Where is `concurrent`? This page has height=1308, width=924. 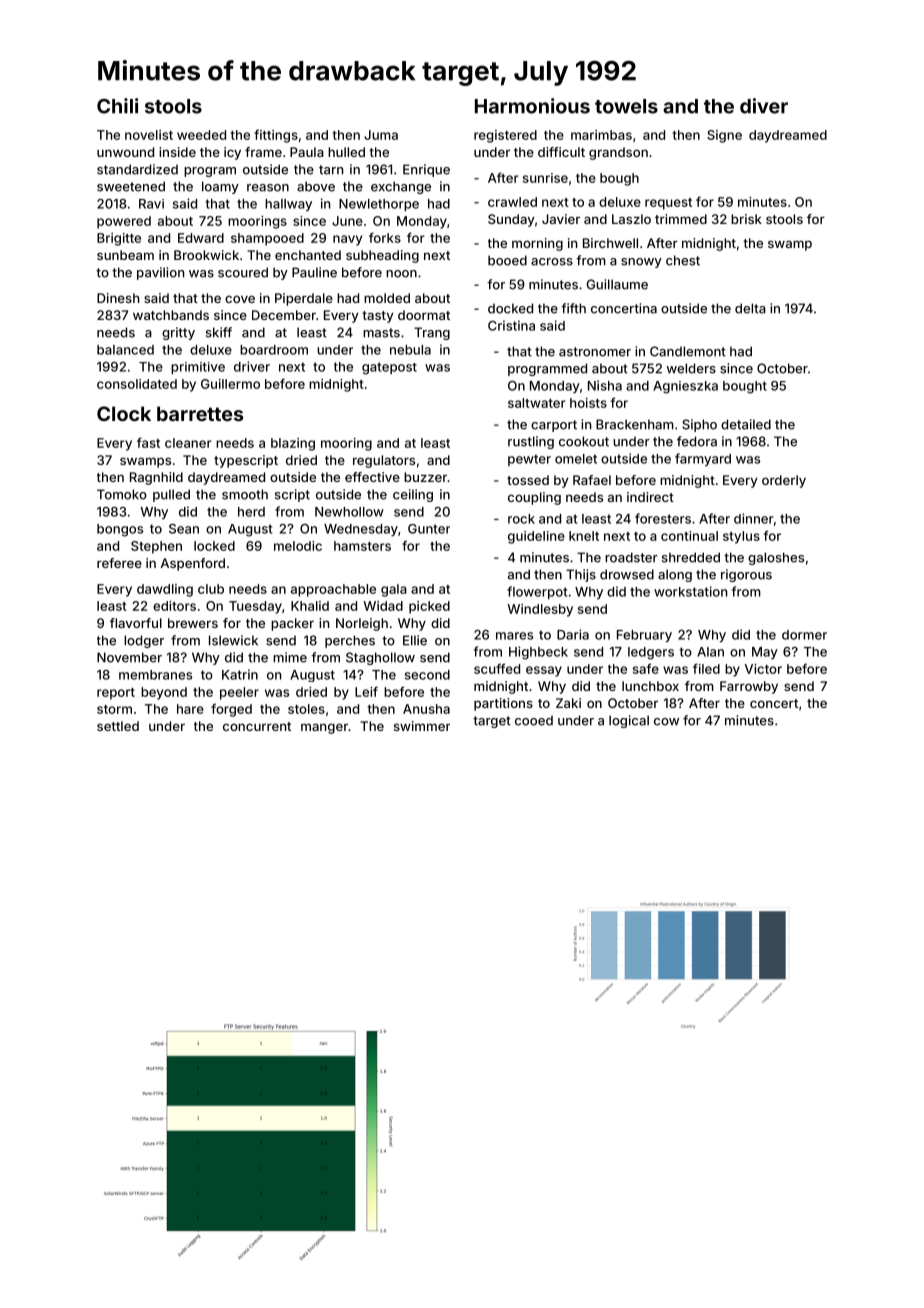
concurrent is located at coordinates (257, 726).
